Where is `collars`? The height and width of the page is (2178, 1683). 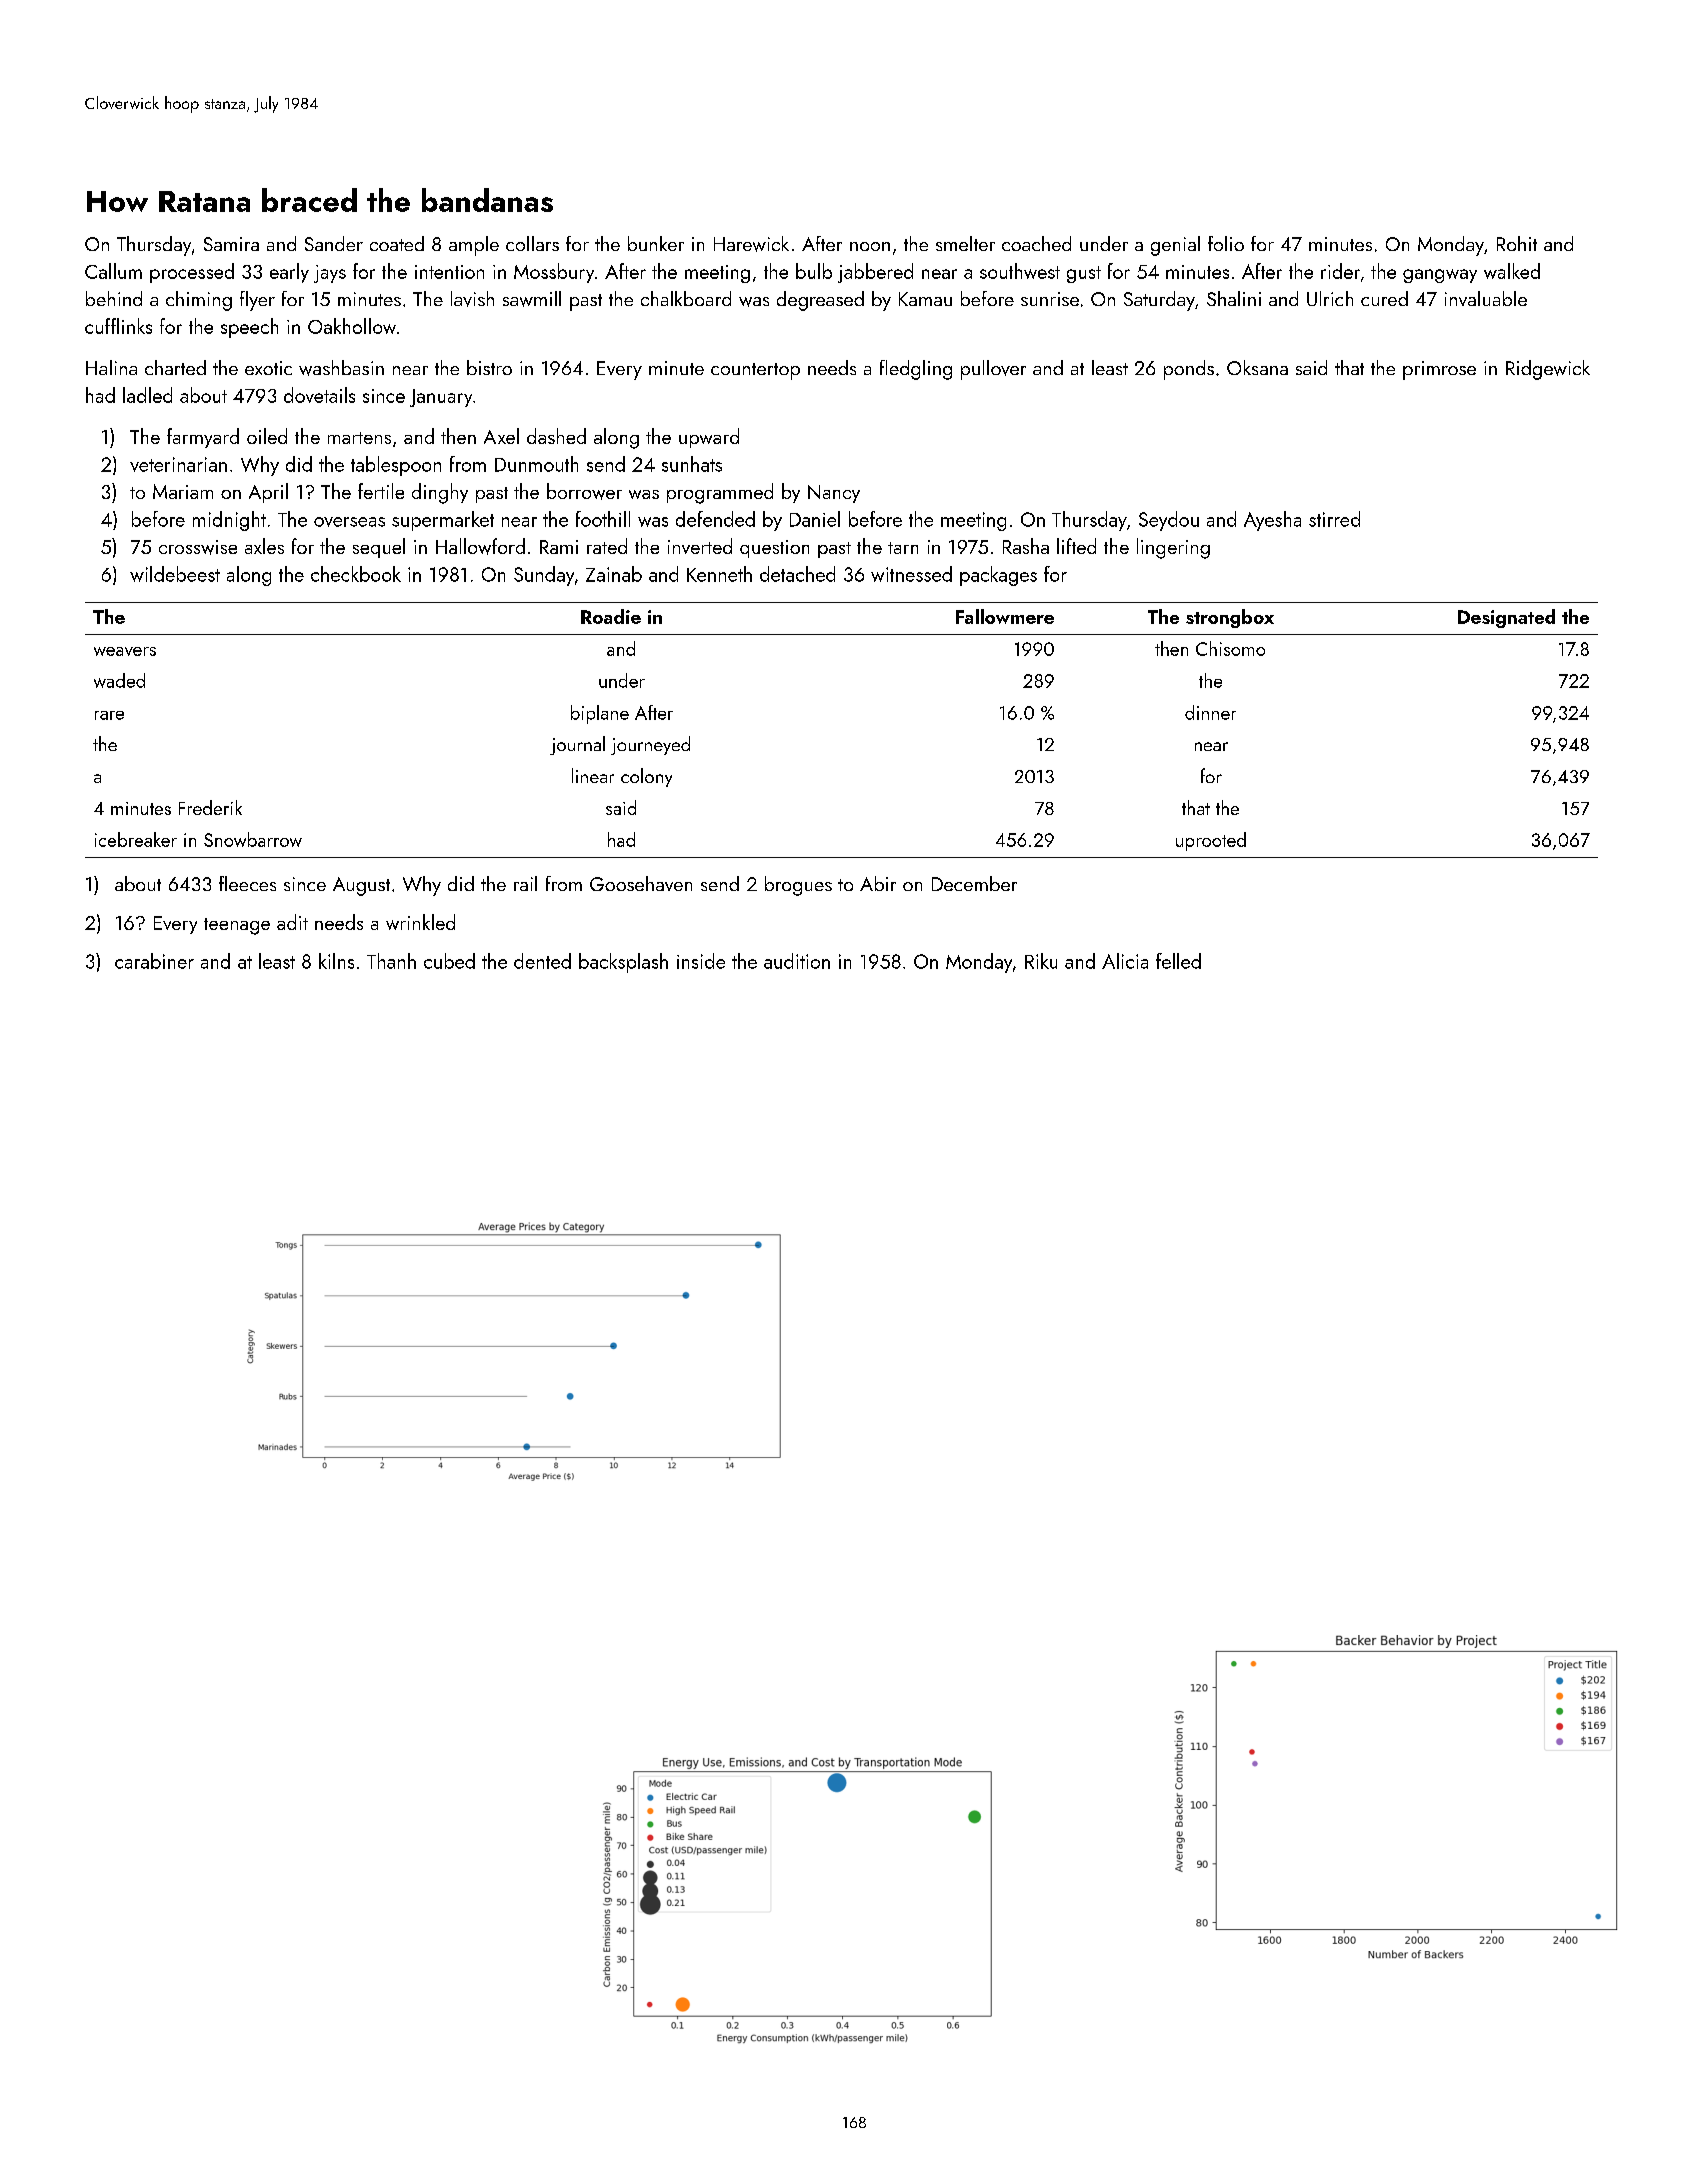
collars is located at coordinates (532, 243).
